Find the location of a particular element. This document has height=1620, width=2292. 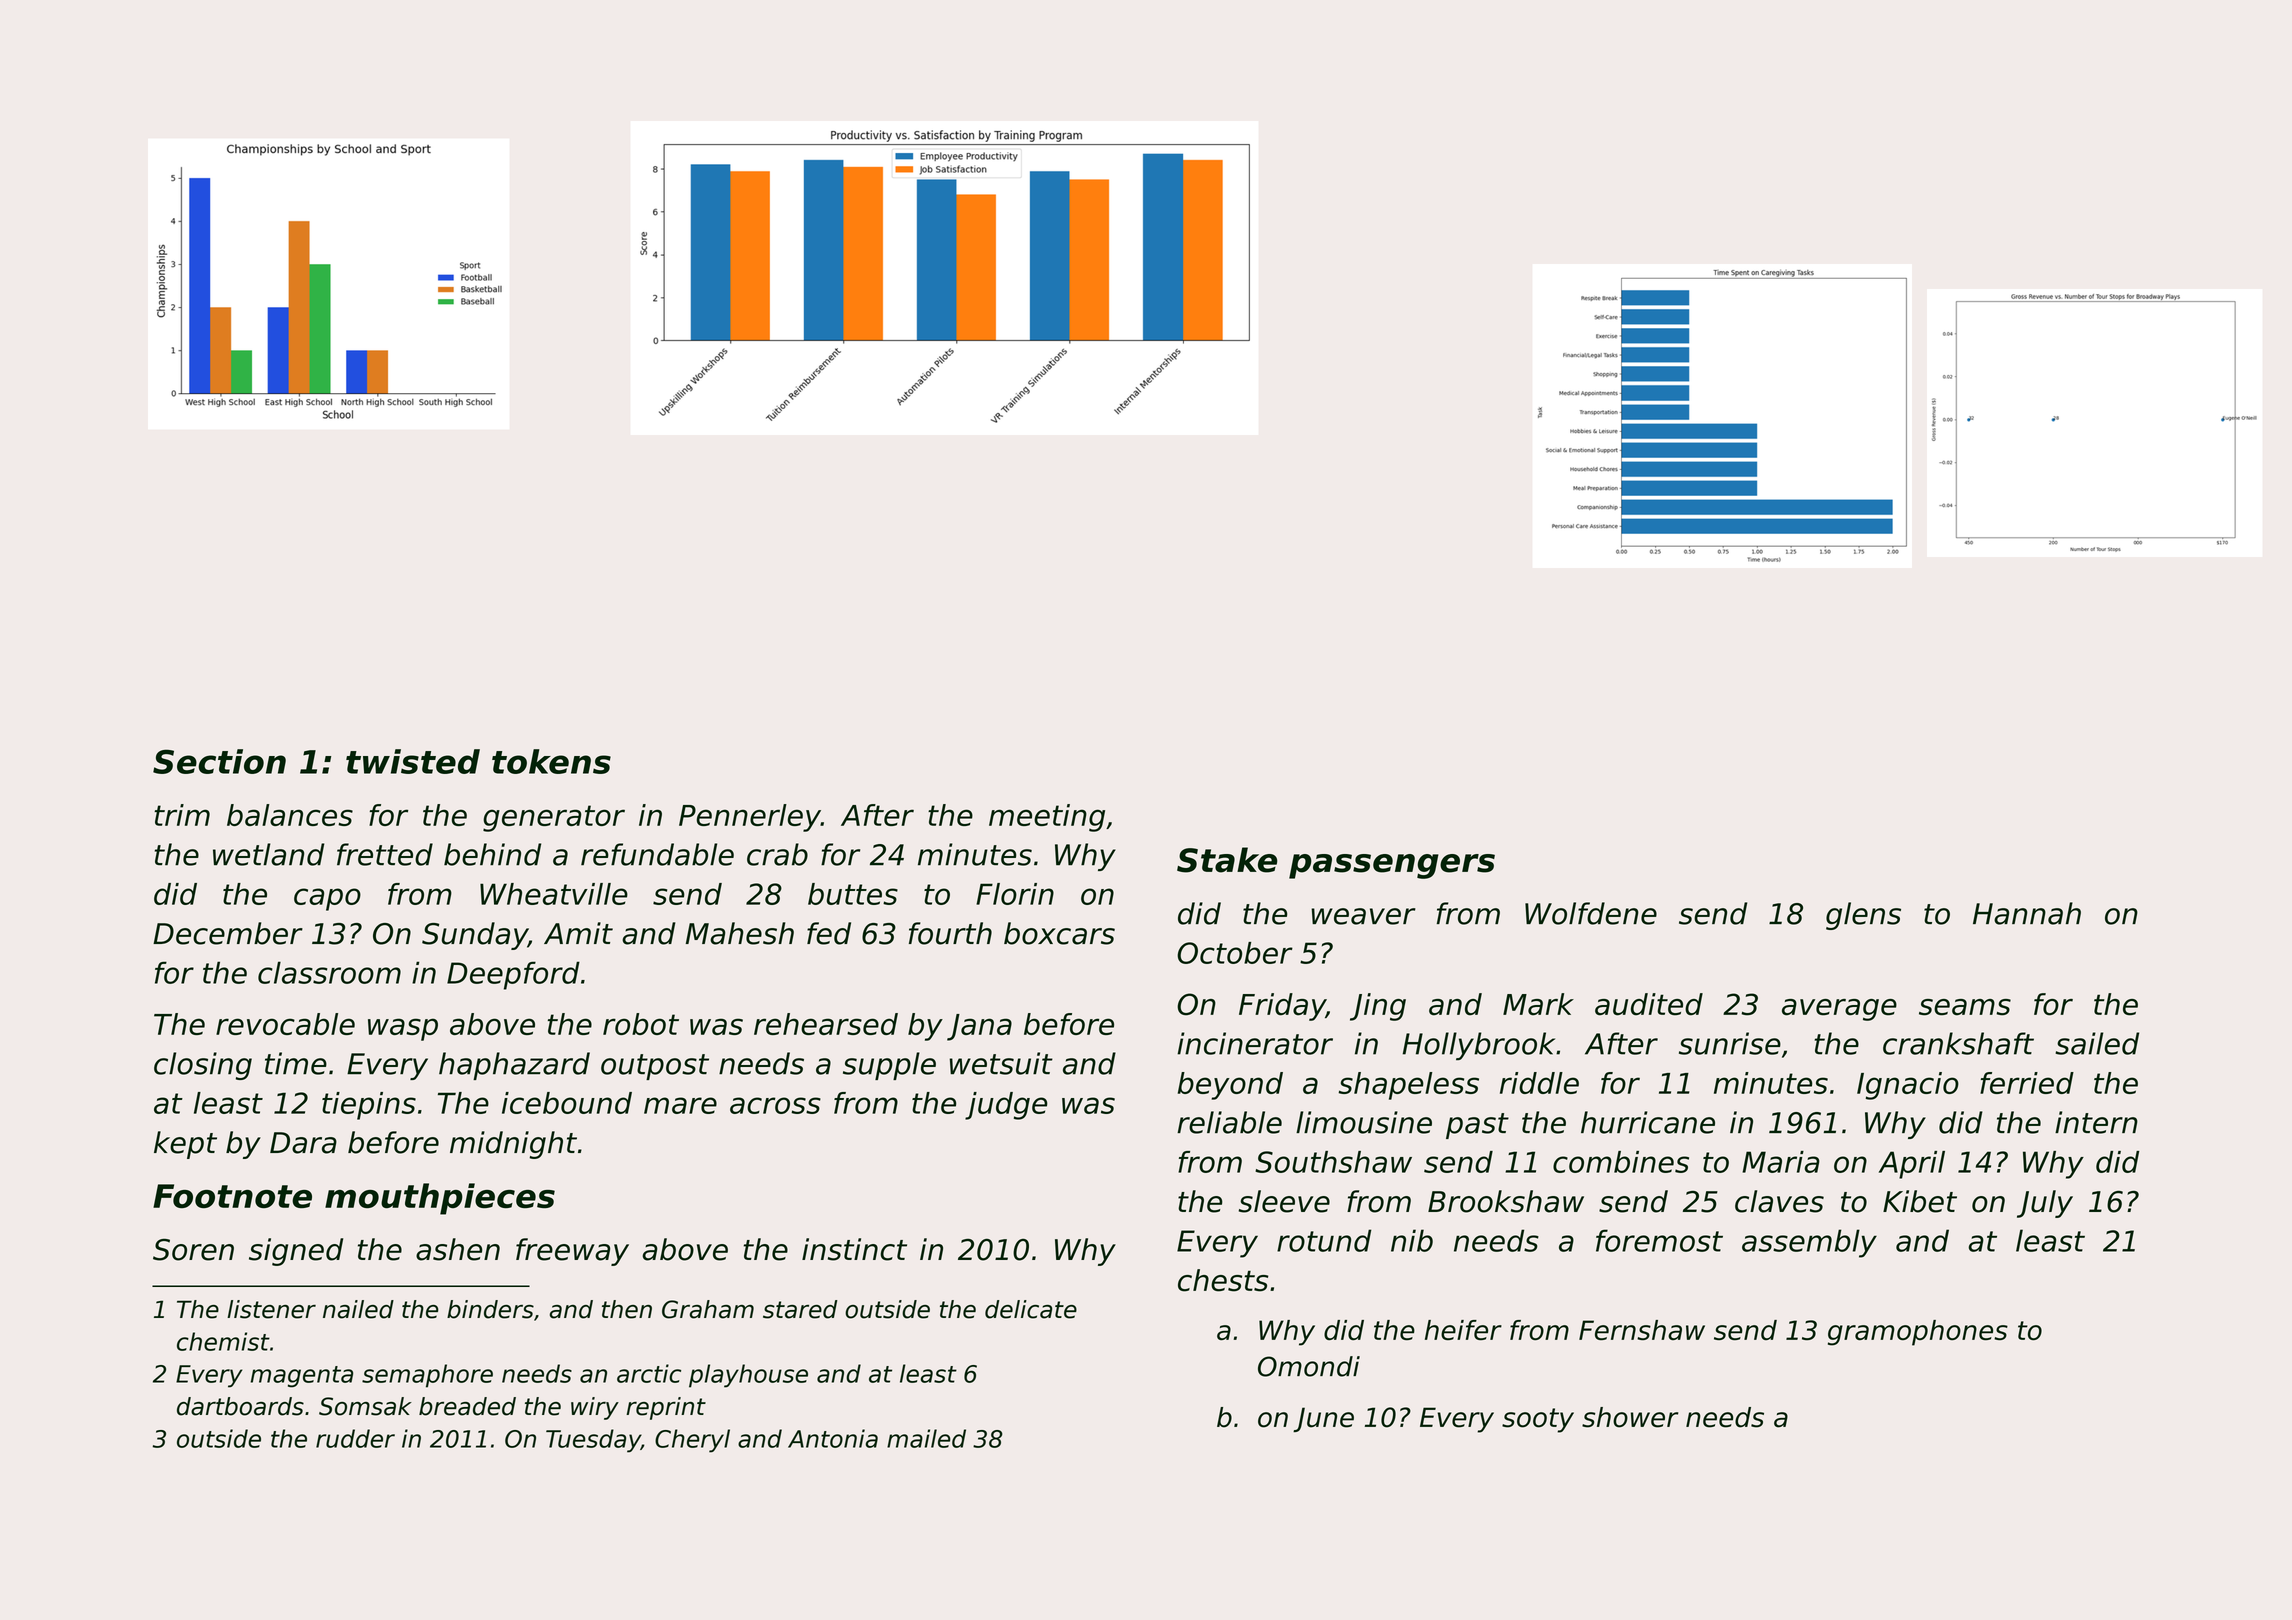

meeting is located at coordinates (1047, 818).
